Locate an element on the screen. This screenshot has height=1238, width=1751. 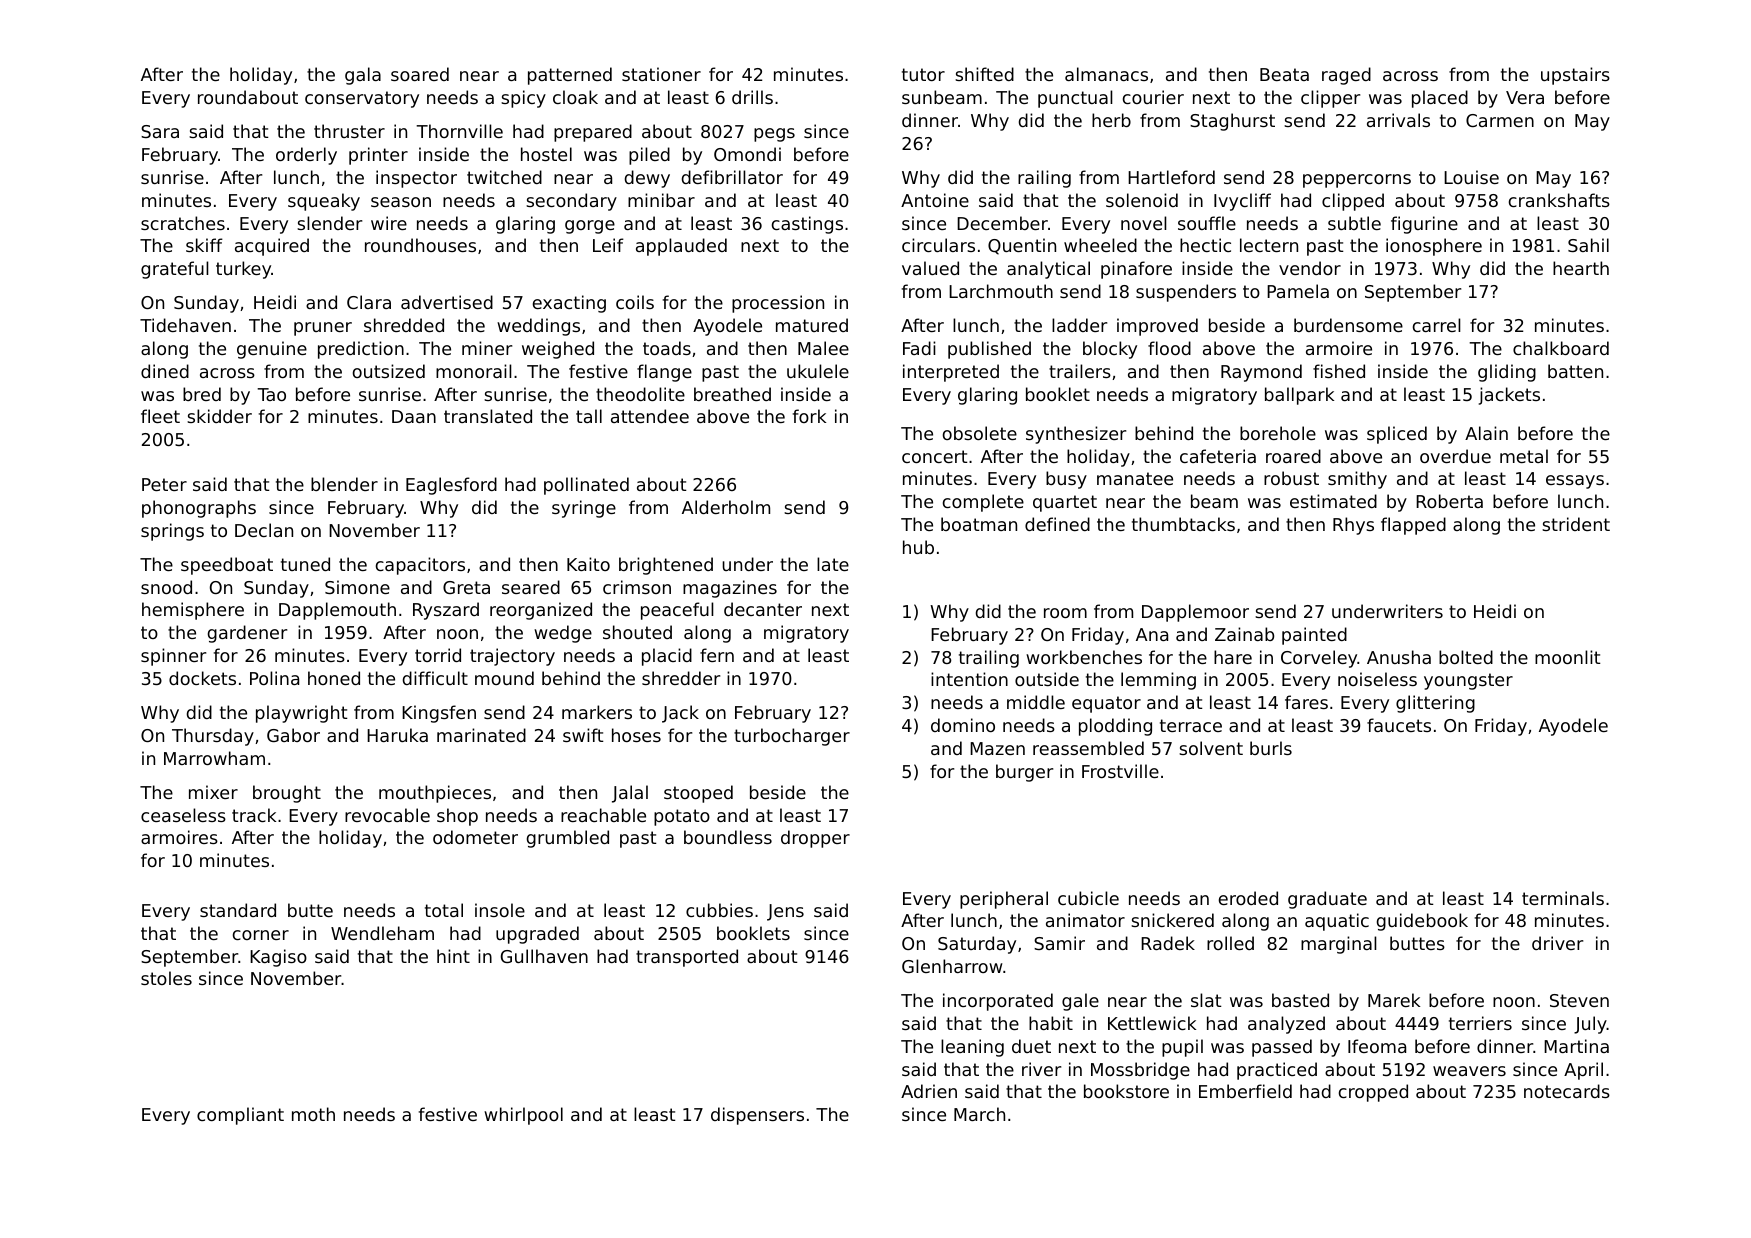
terminals is located at coordinates (1563, 898).
